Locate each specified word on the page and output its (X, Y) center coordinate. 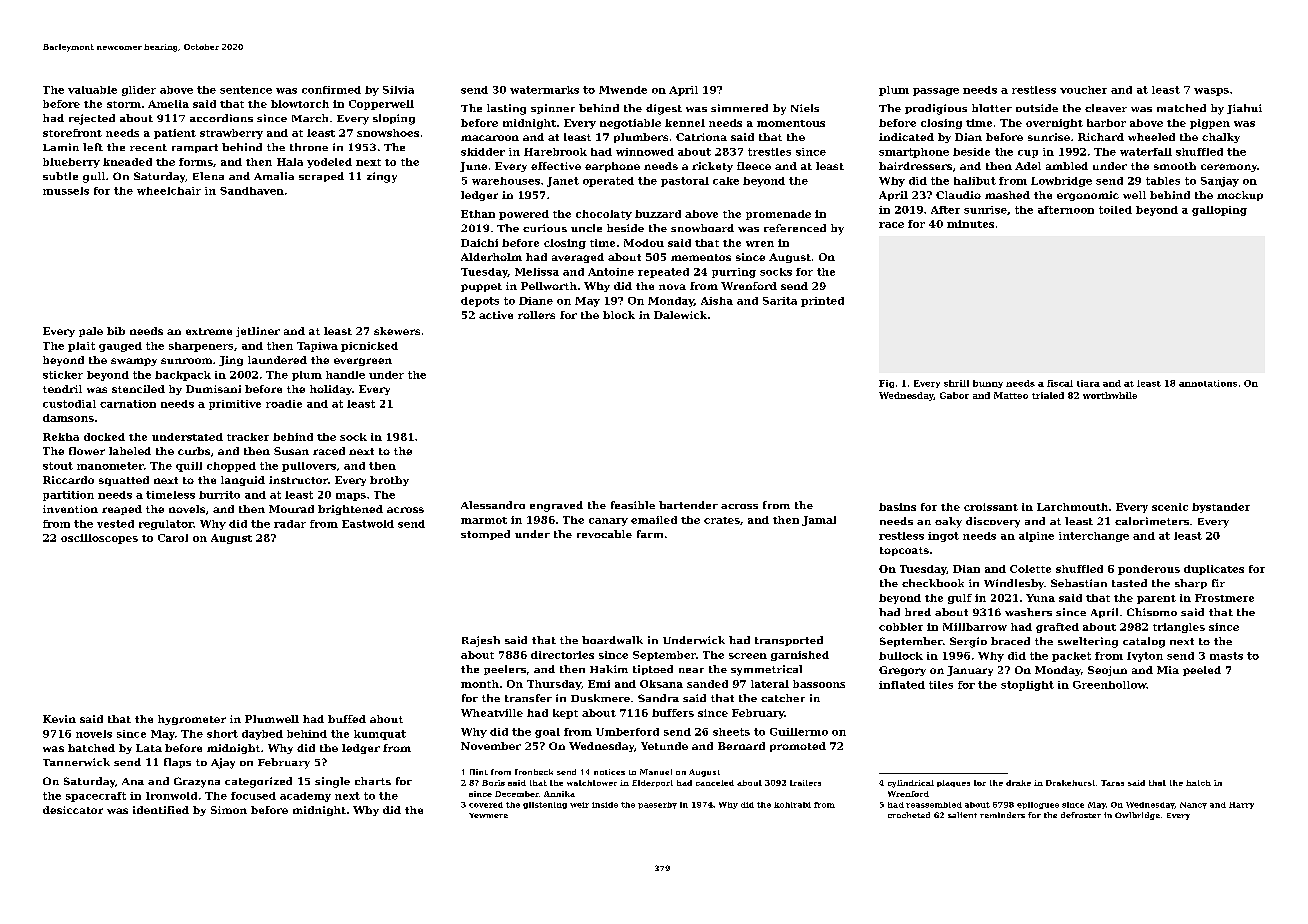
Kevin (59, 719)
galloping (1219, 211)
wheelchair (169, 191)
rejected (92, 119)
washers (1028, 612)
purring (734, 273)
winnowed (645, 152)
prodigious (936, 109)
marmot (484, 520)
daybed (262, 735)
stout (58, 466)
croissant (991, 507)
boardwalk (612, 640)
